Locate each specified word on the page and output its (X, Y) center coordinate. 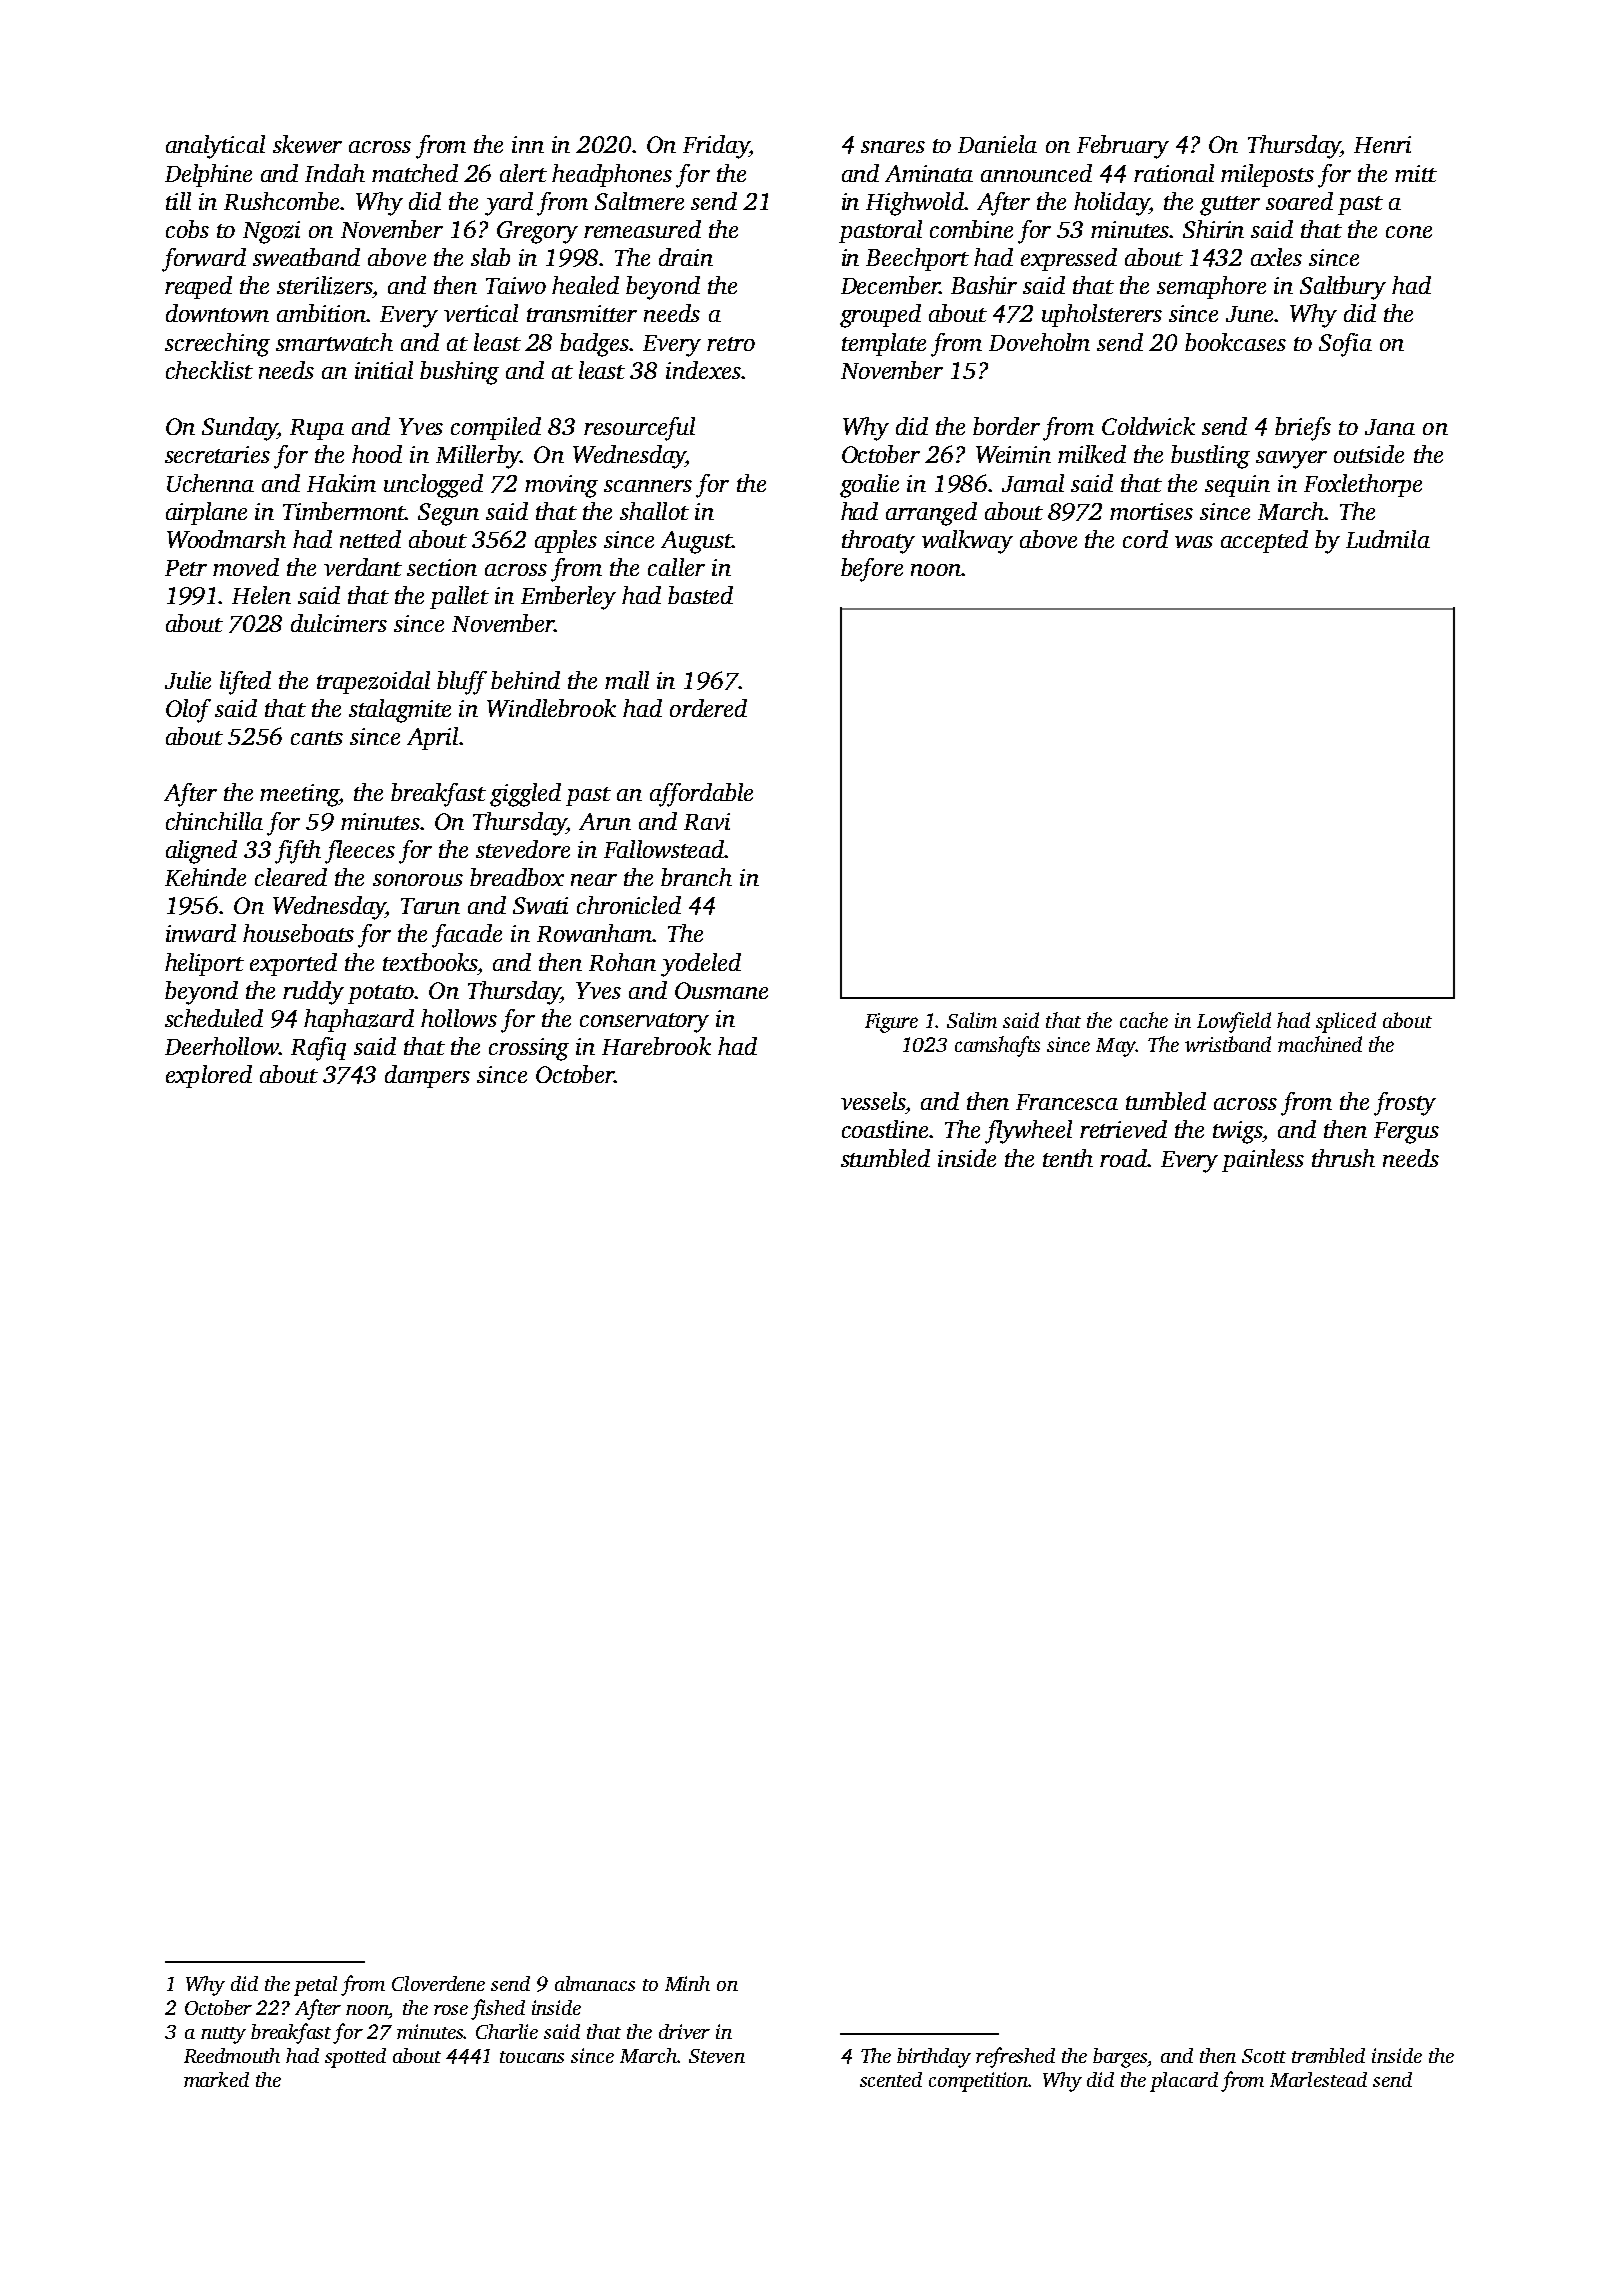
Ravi (707, 821)
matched (415, 173)
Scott (1264, 2056)
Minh (687, 1983)
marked (216, 2079)
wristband (1228, 1044)
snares (893, 147)
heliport (204, 964)
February (1123, 147)
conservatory (644, 1023)
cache (1144, 1020)
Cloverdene (438, 1983)
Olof (188, 711)
